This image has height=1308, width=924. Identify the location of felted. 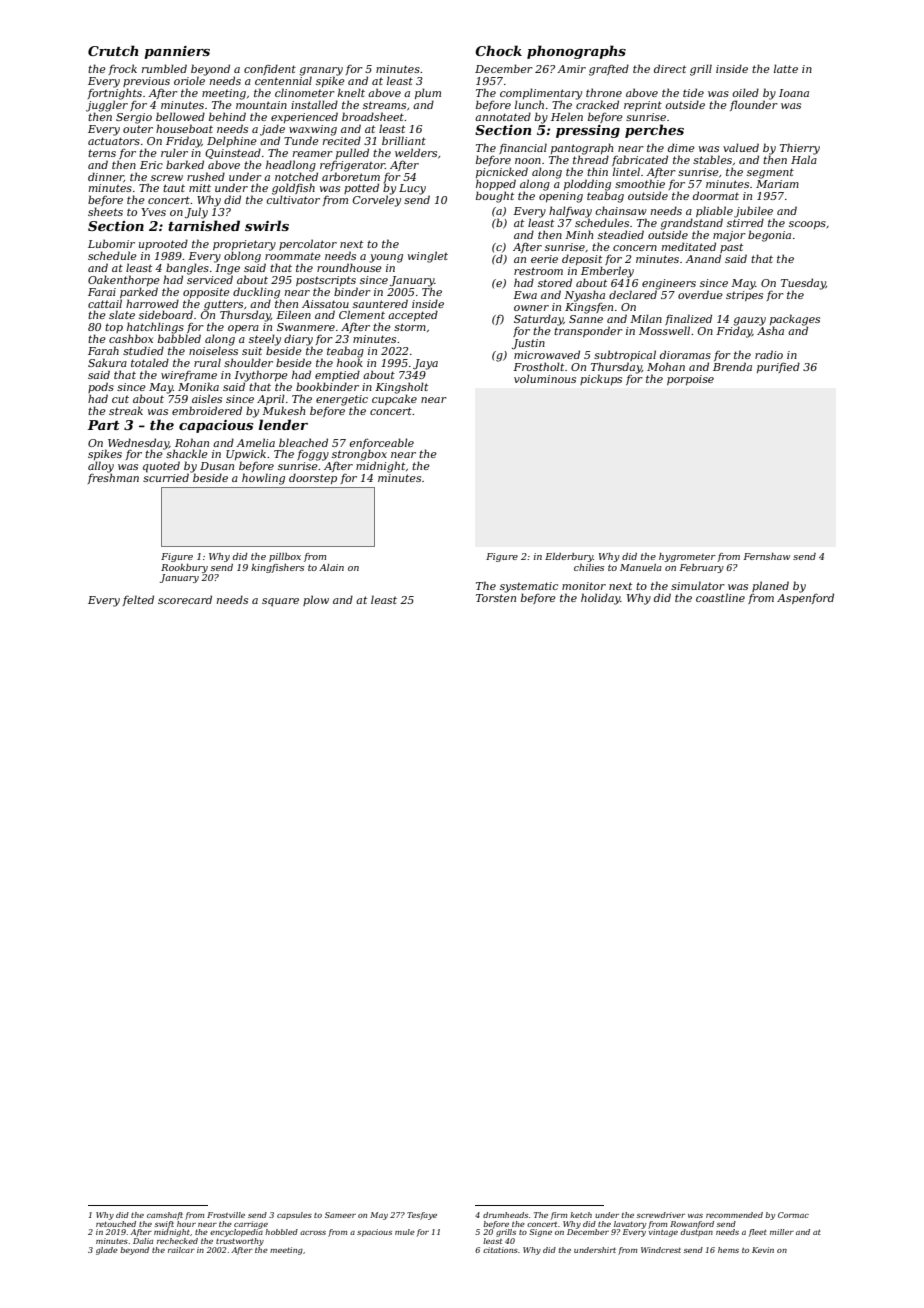
(138, 600).
